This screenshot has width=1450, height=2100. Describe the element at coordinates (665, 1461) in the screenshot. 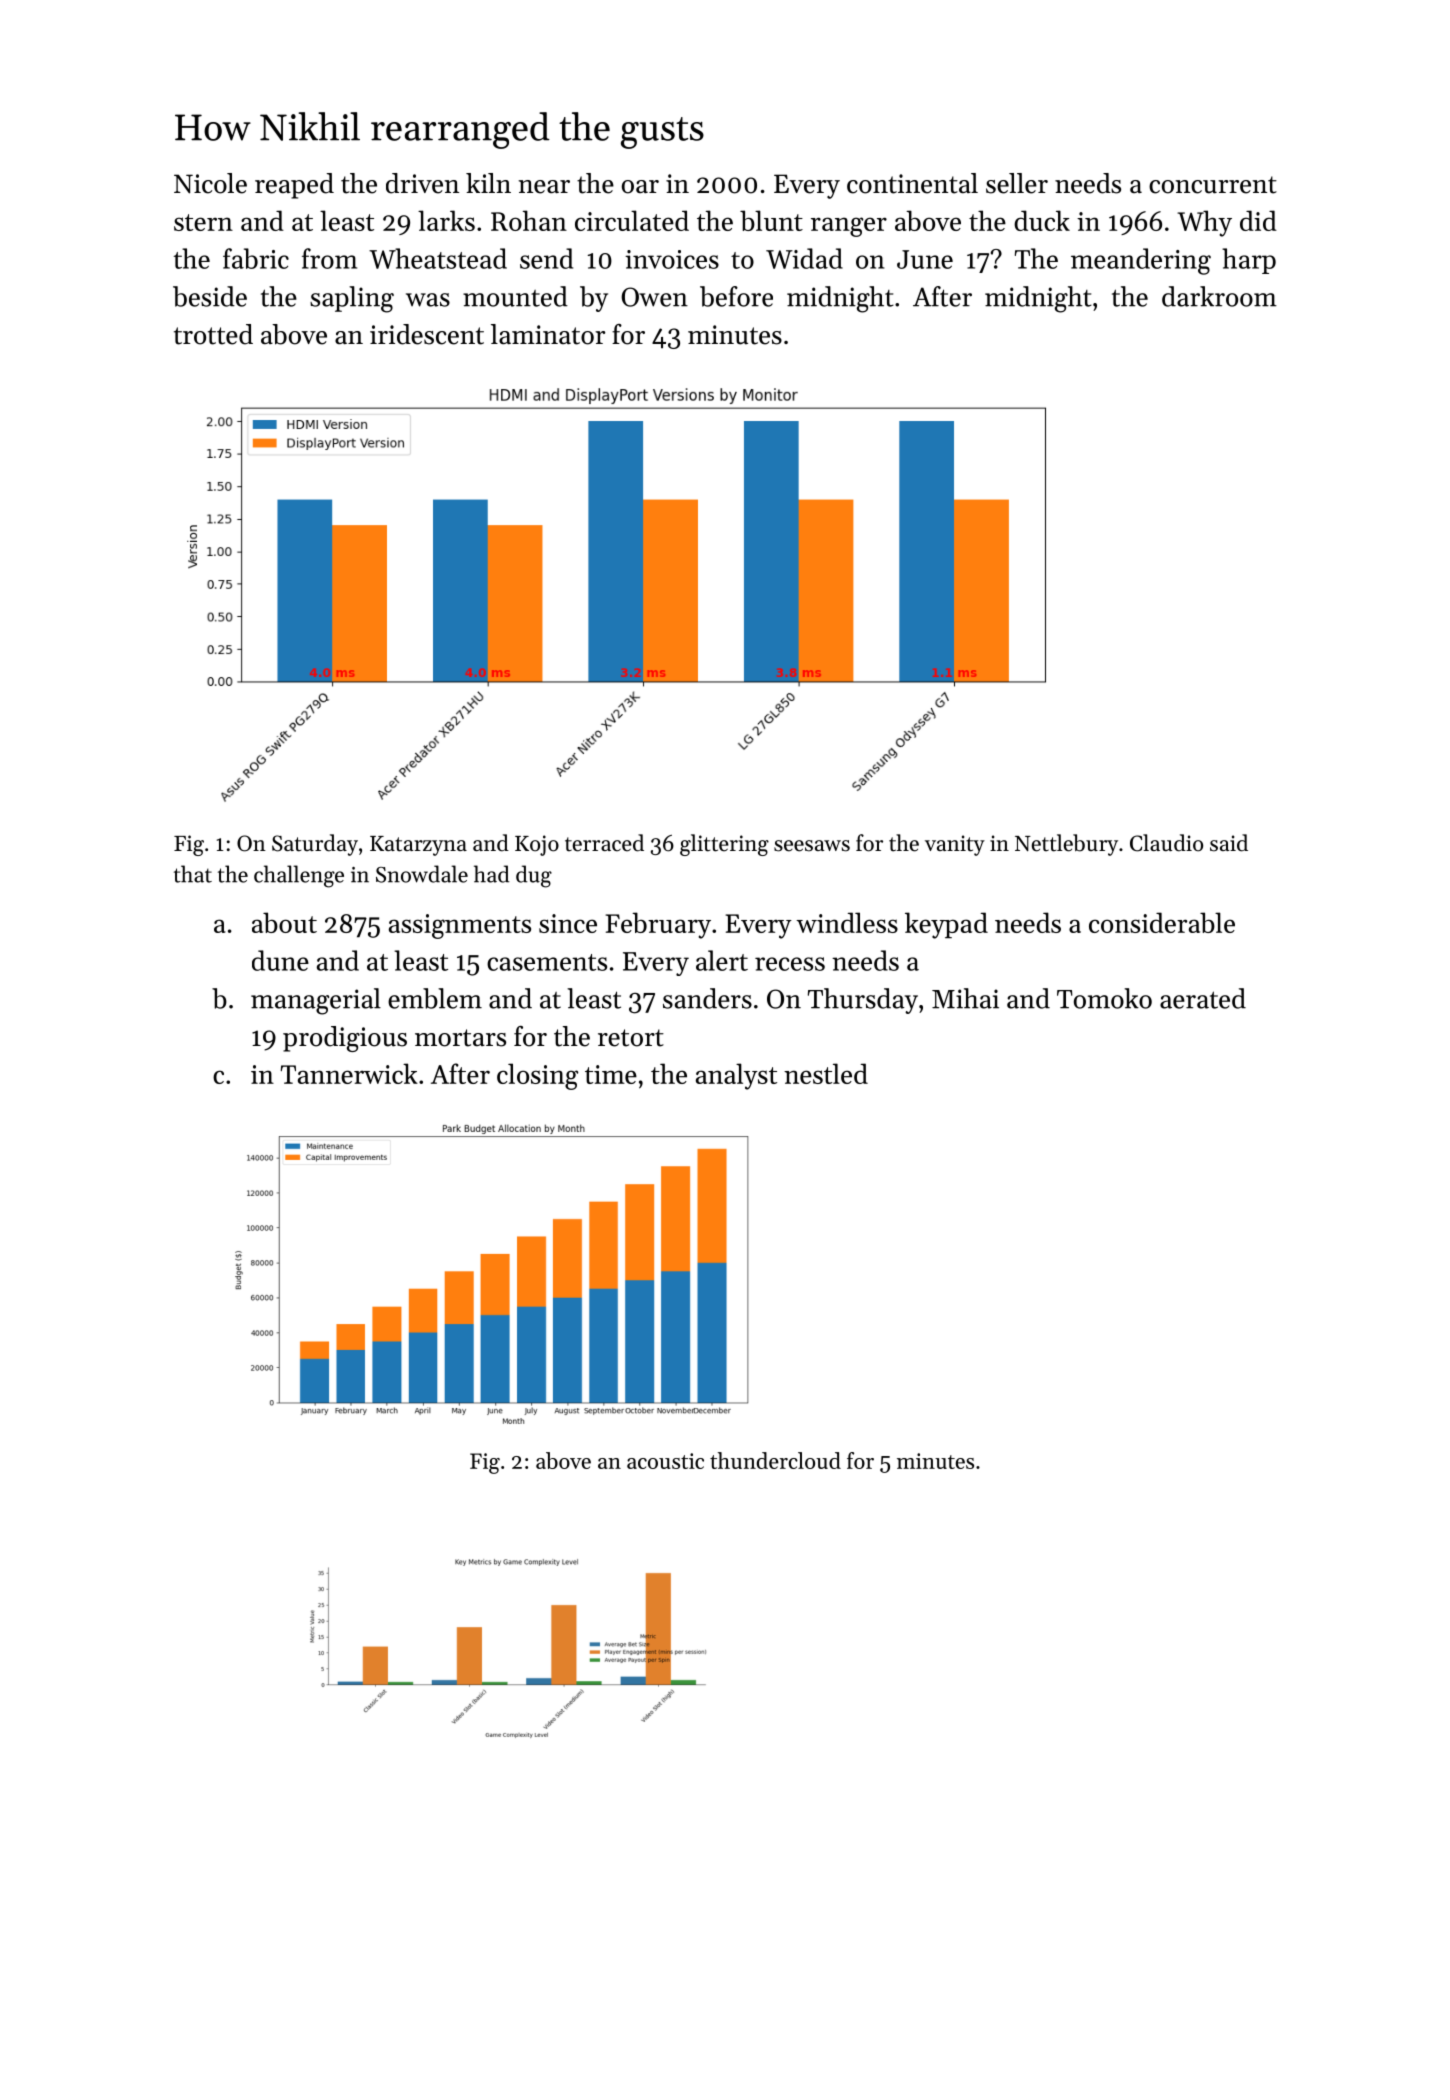

I see `acoustic` at that location.
